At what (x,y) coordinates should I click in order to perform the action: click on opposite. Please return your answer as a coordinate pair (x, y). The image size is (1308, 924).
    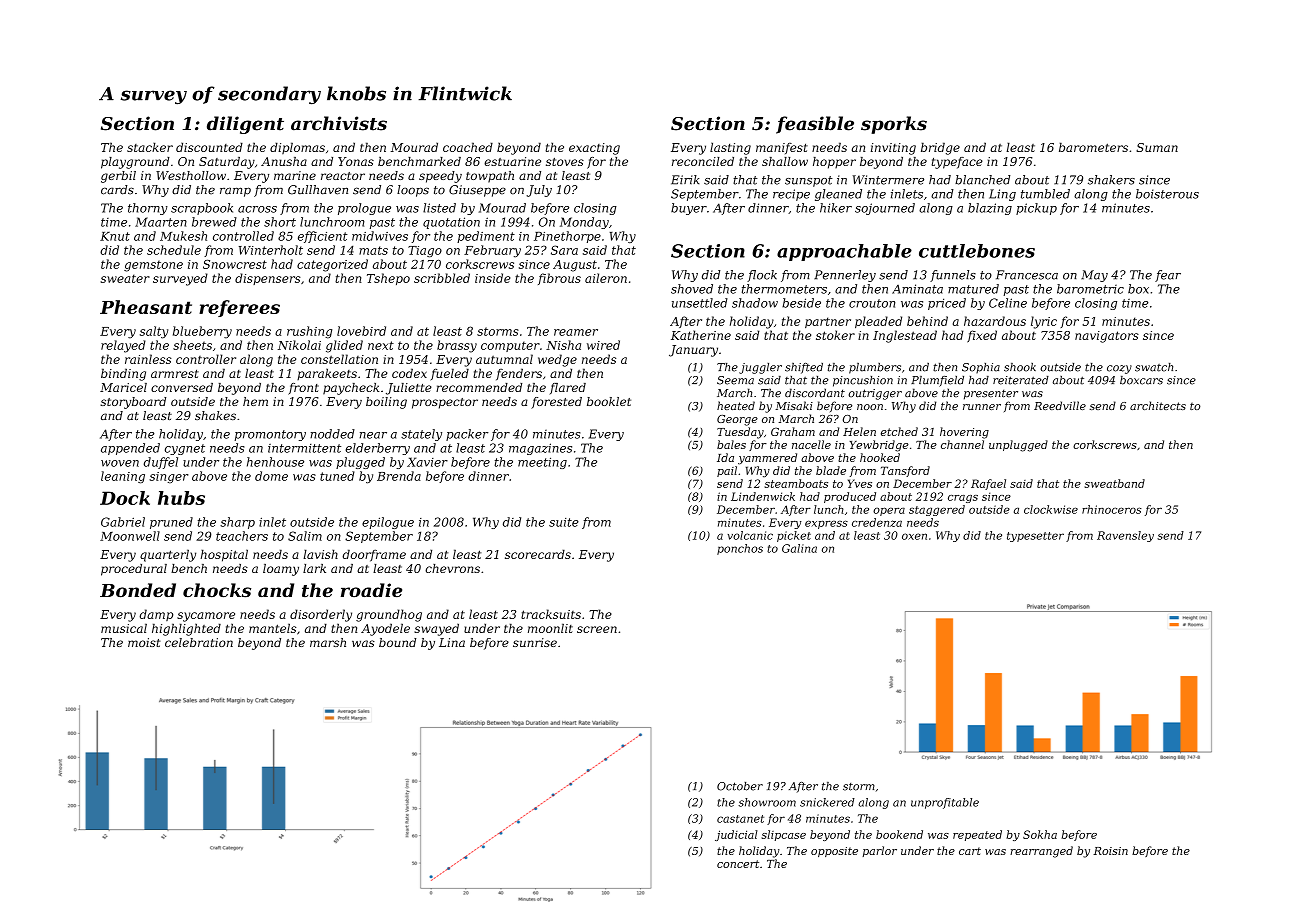
    Looking at the image, I should click on (834, 852).
